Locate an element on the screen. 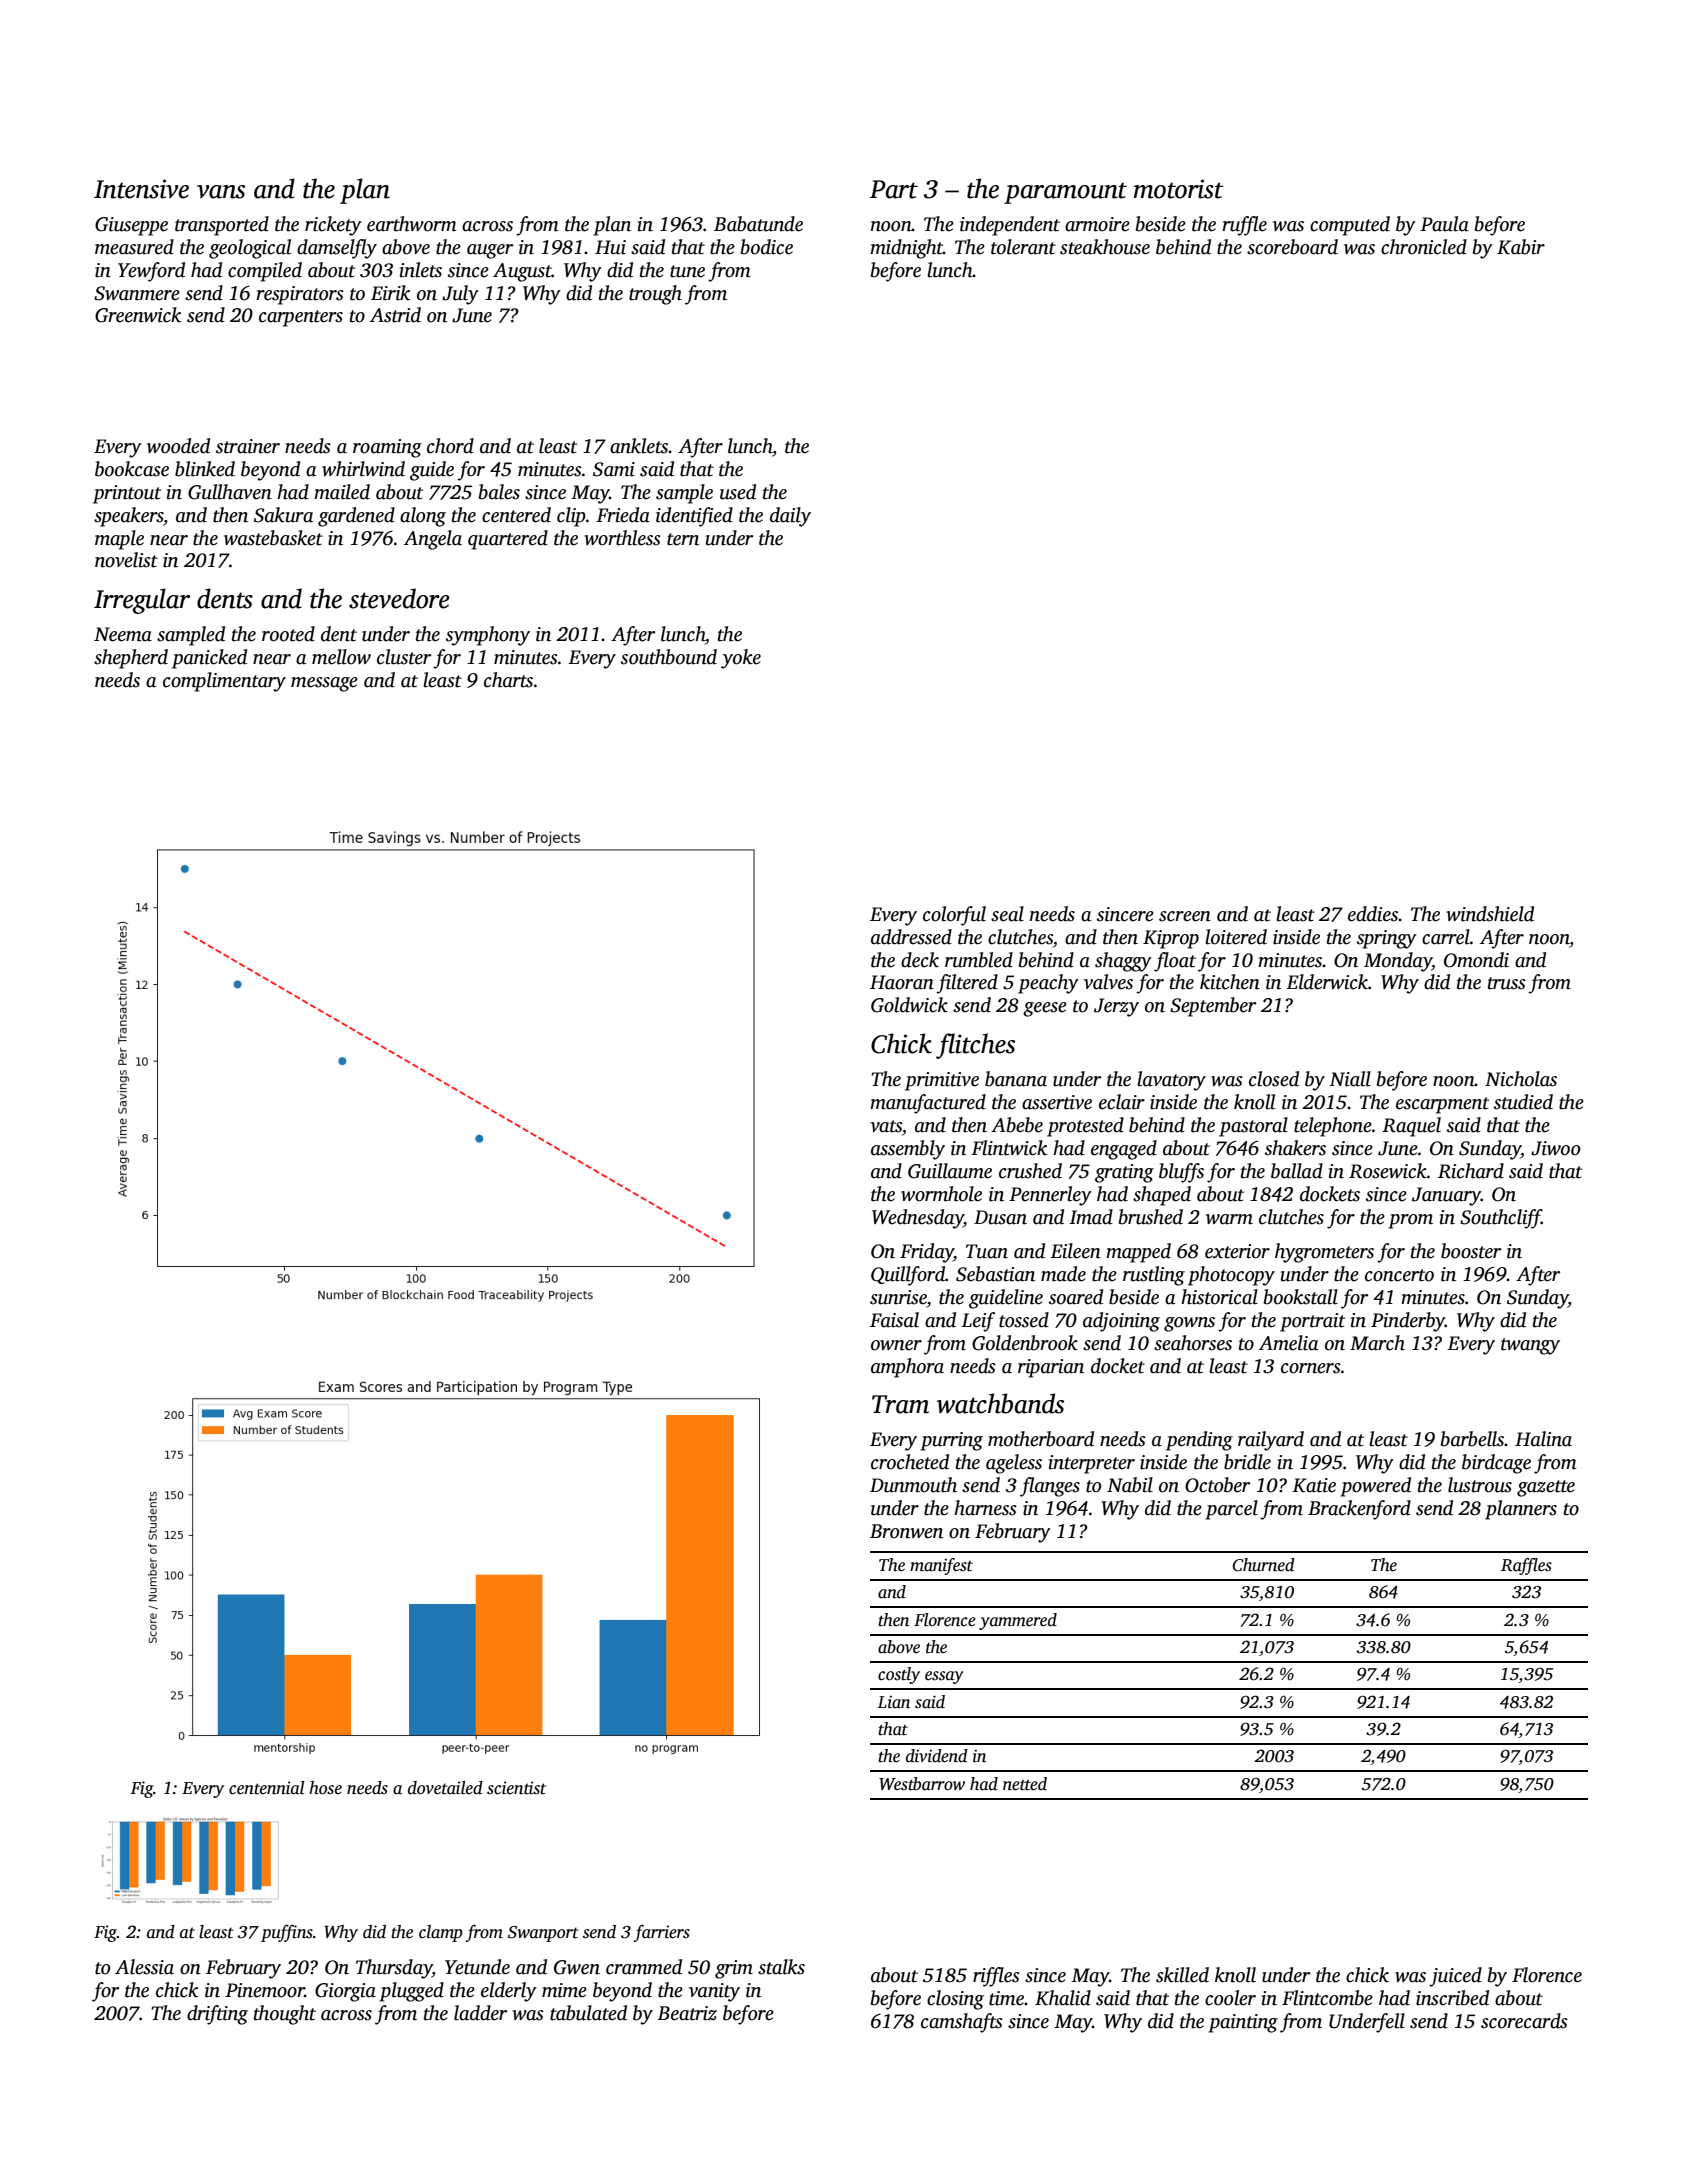 The height and width of the screenshot is (2178, 1683). centennial is located at coordinates (267, 1788).
